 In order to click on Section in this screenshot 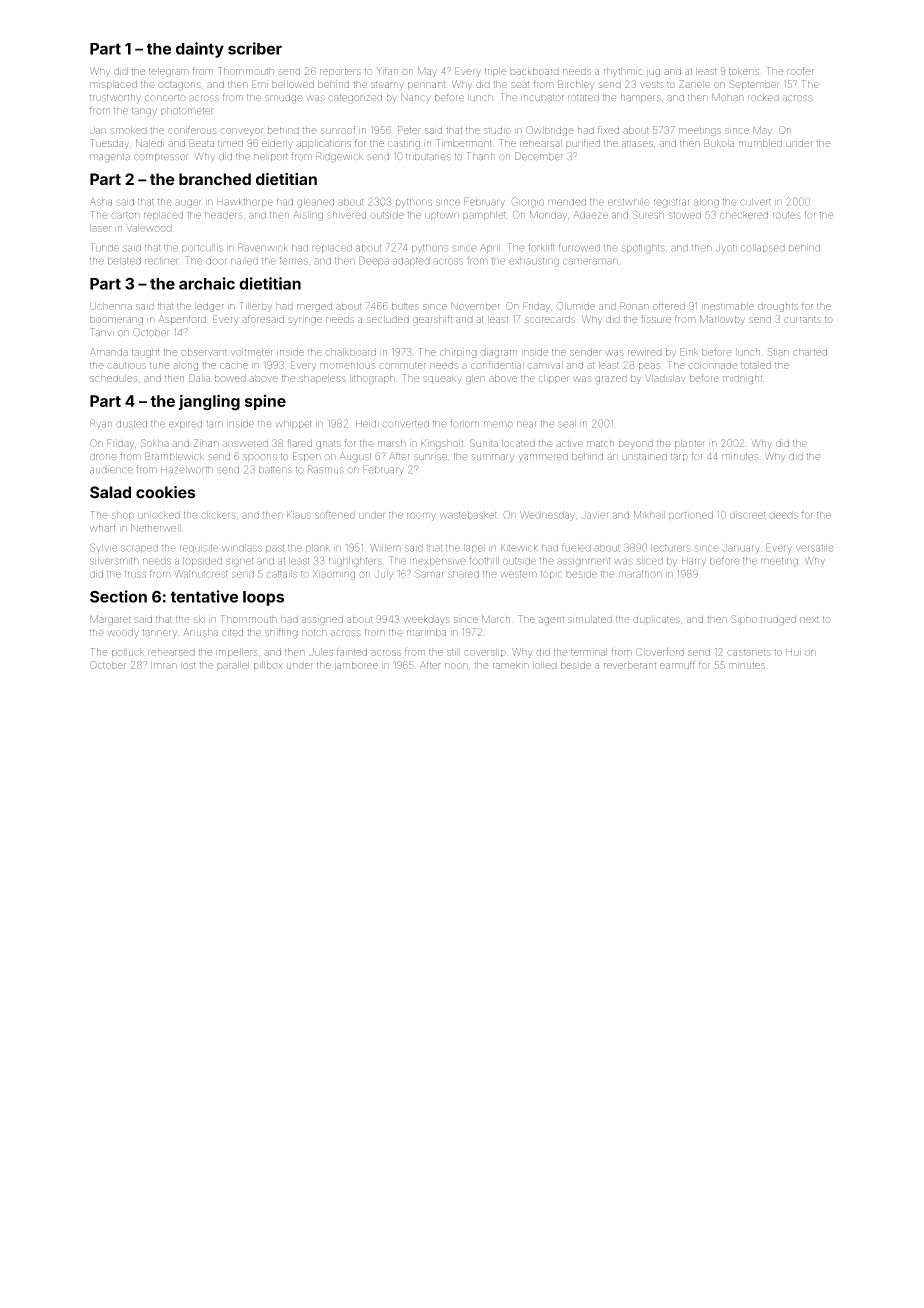, I will do `click(118, 596)`.
